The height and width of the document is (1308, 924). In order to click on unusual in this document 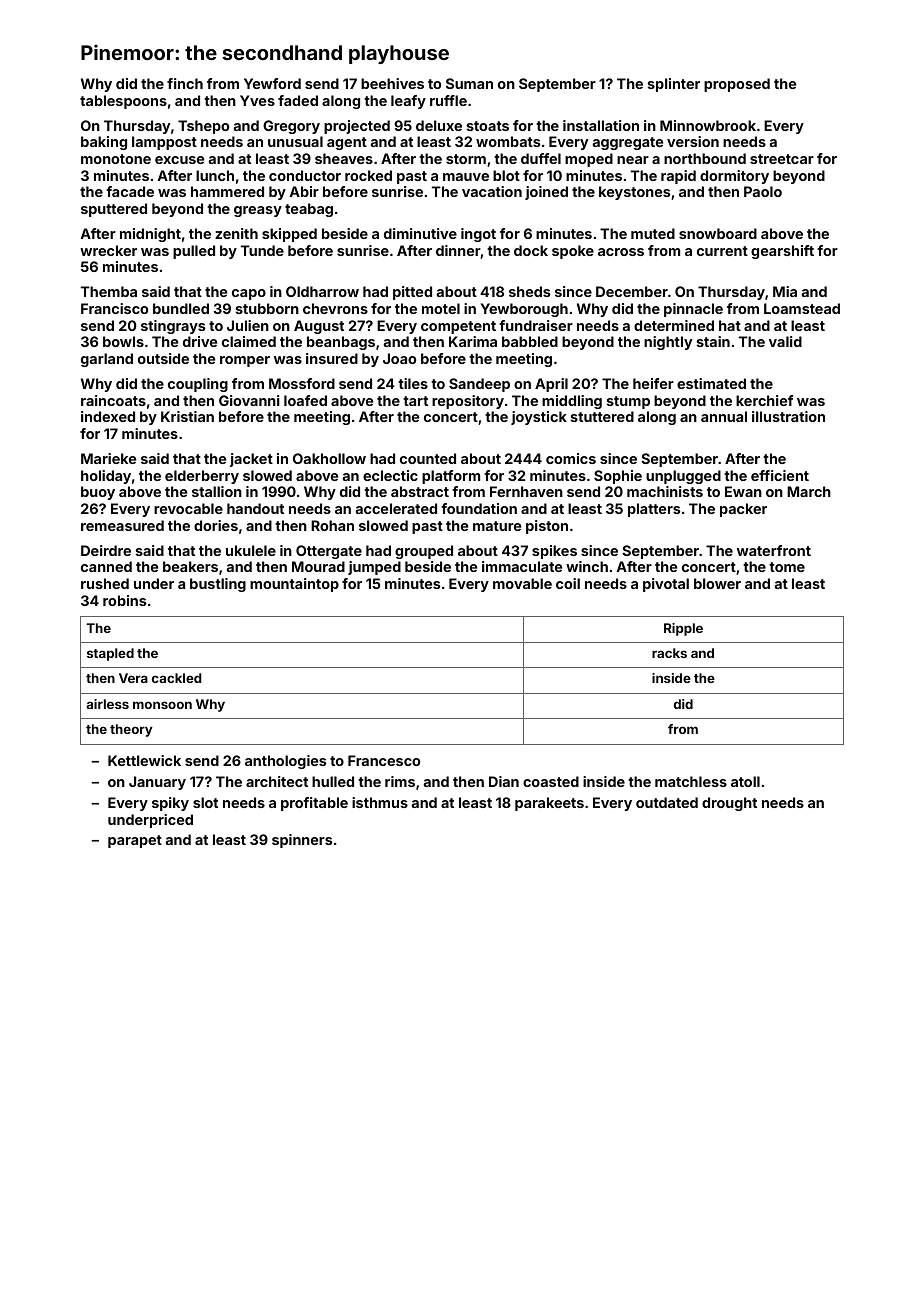, I will do `click(295, 141)`.
